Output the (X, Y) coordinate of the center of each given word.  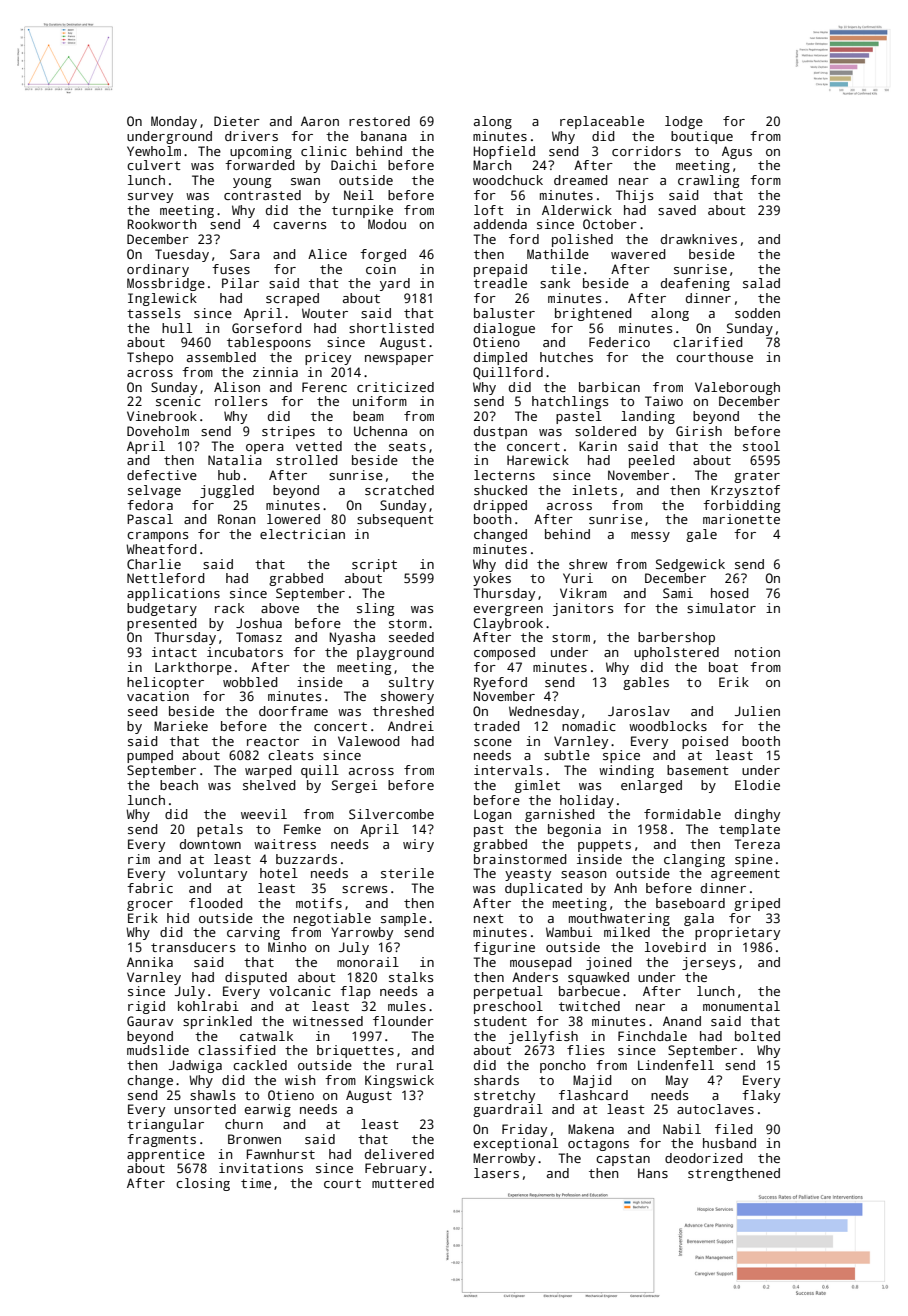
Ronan (236, 519)
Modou (387, 224)
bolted (757, 1036)
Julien (757, 711)
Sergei (354, 786)
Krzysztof (745, 491)
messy (650, 537)
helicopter (165, 683)
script (374, 565)
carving (253, 933)
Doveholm (158, 431)
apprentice (166, 1155)
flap (355, 992)
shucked (500, 490)
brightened (593, 314)
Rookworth (162, 224)
